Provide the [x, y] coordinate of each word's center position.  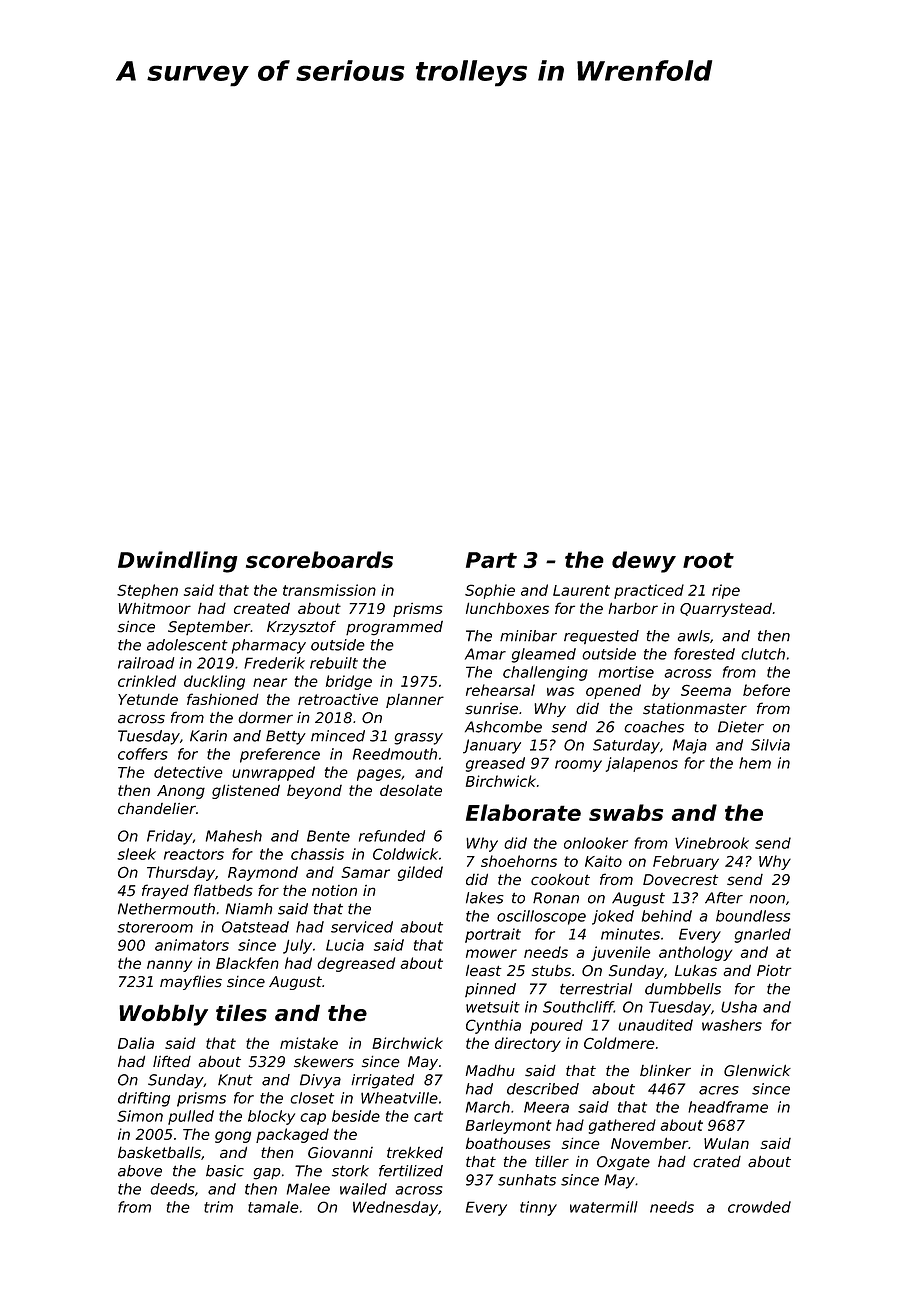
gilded [420, 873]
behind [667, 916]
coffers [143, 754]
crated [717, 1162]
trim [218, 1207]
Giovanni [340, 1153]
